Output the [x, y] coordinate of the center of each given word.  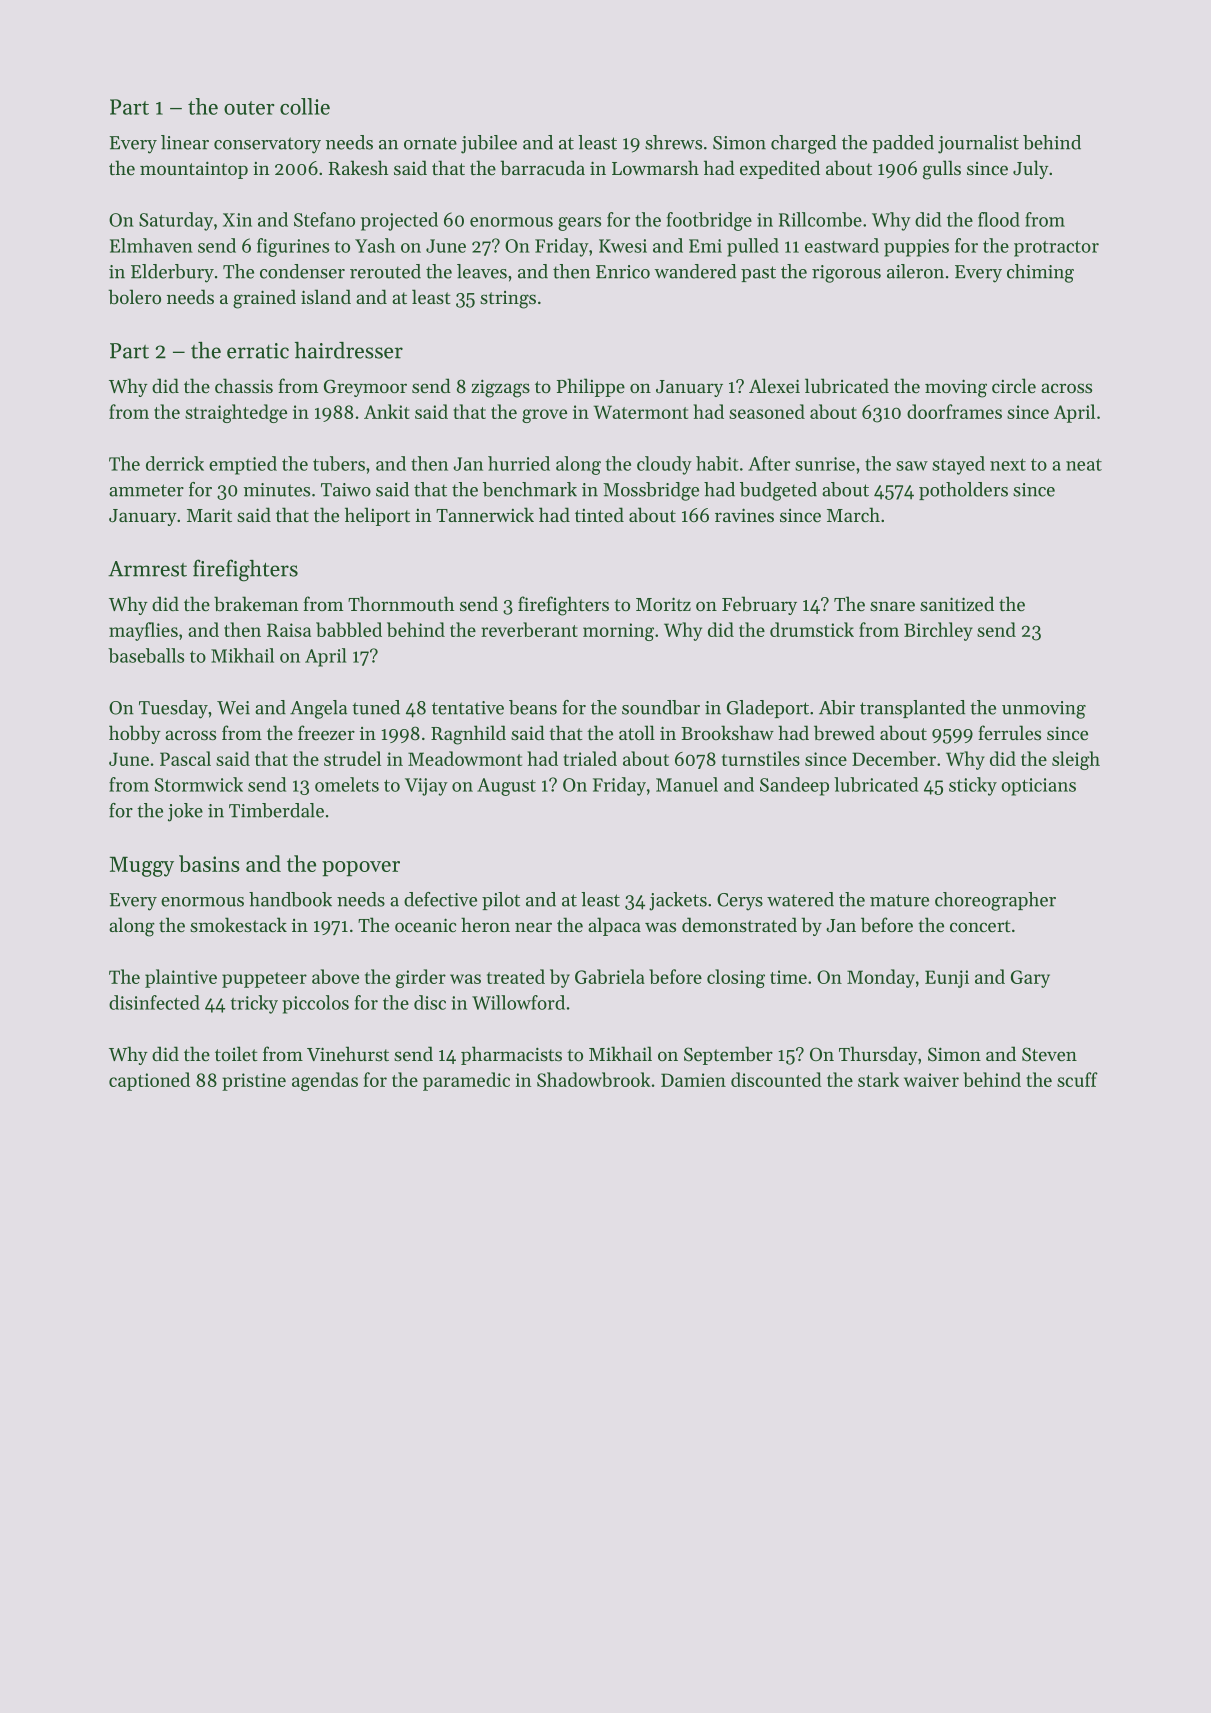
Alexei [774, 385]
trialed [590, 758]
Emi [705, 246]
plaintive [181, 978]
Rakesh [358, 167]
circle [1014, 385]
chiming [1040, 273]
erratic [258, 351]
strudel [352, 758]
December [894, 758]
